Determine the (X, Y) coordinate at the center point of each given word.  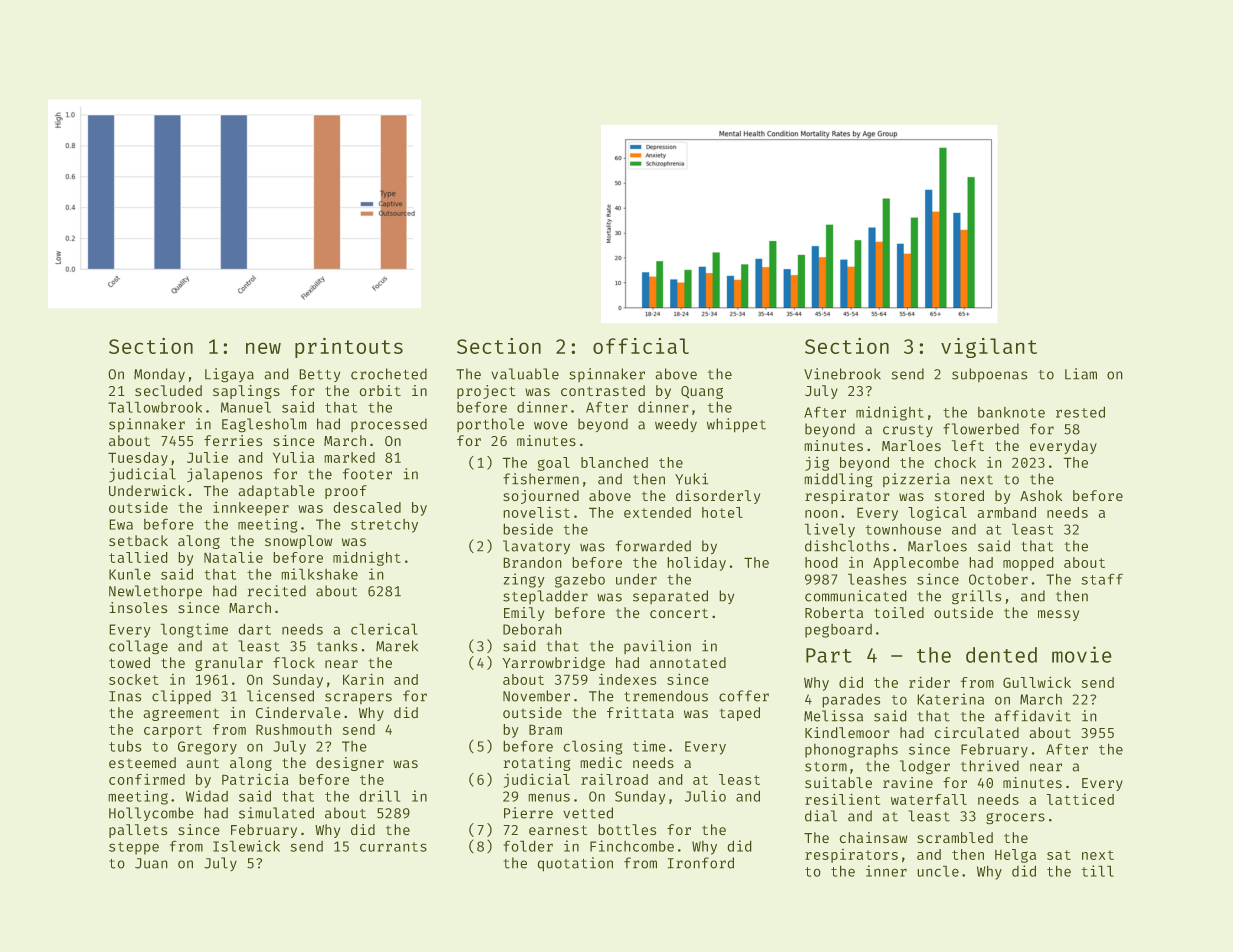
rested (1080, 412)
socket (134, 679)
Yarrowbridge (553, 664)
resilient (842, 799)
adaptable (276, 492)
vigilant (989, 348)
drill (379, 796)
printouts (349, 348)
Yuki (691, 479)
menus (549, 797)
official (641, 346)
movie (1082, 654)
